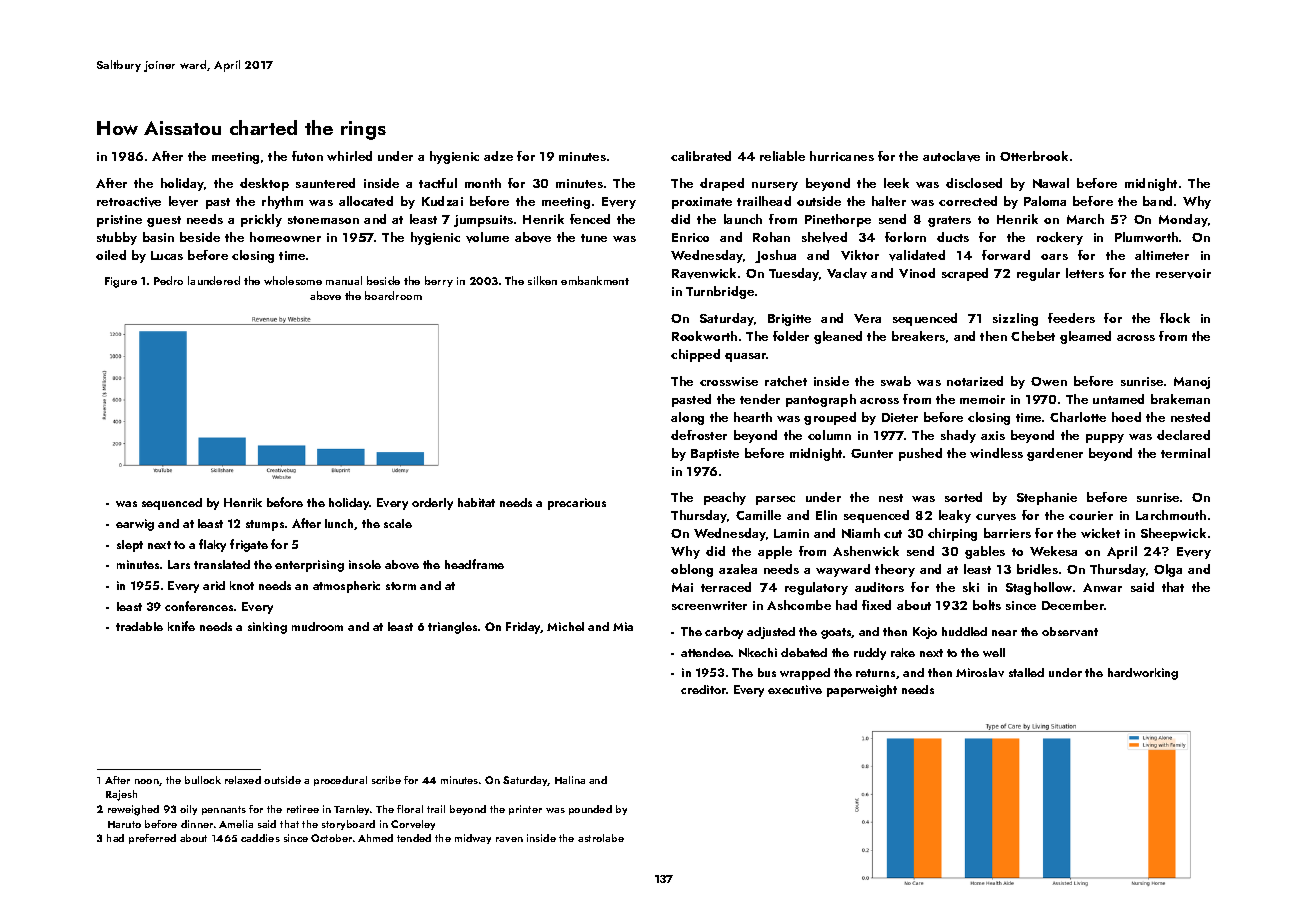 This image has height=924, width=1308. What do you see at coordinates (147, 781) in the image?
I see `noon` at bounding box center [147, 781].
